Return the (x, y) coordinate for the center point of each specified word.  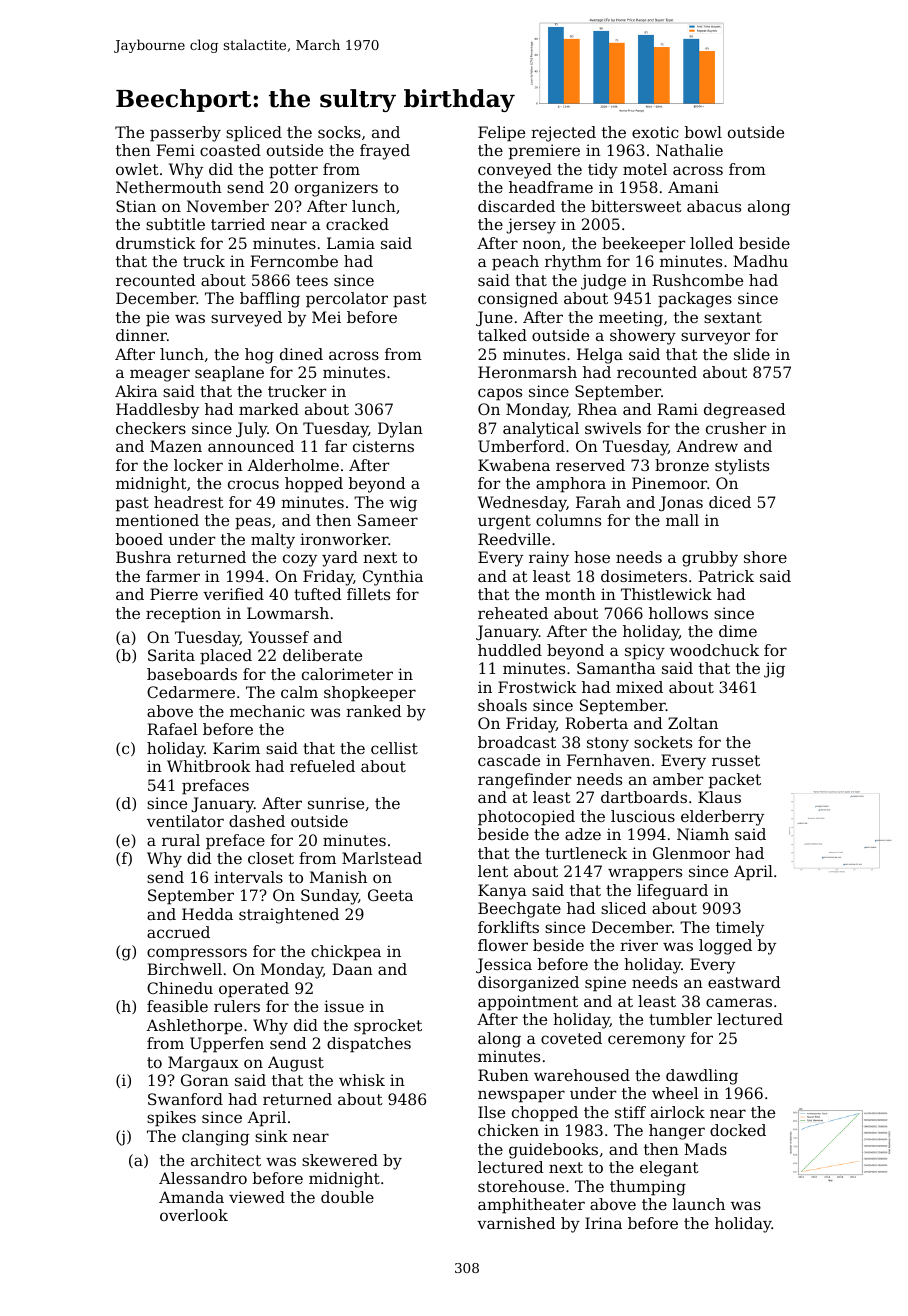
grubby (710, 559)
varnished (516, 1223)
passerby (185, 134)
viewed (257, 1197)
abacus (714, 206)
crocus (253, 484)
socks (339, 132)
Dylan (400, 430)
